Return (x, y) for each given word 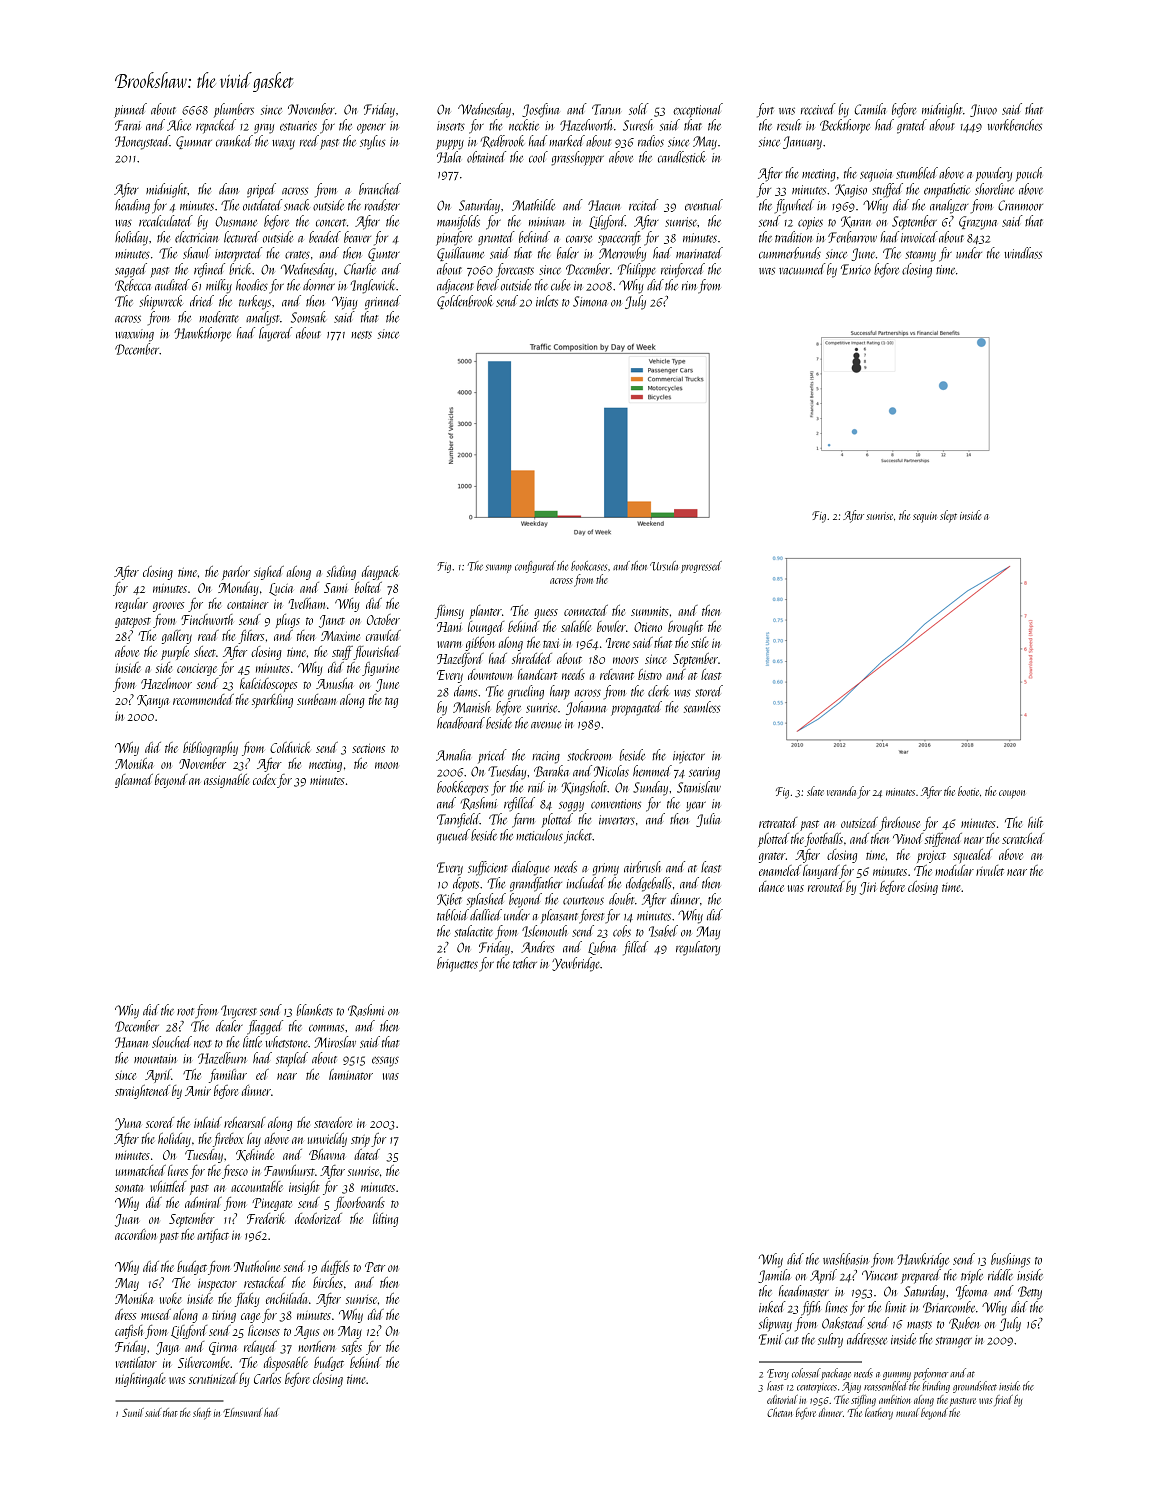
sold (639, 109)
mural (907, 1412)
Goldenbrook (465, 302)
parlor (236, 573)
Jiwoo (983, 110)
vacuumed (802, 269)
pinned (130, 110)
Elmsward (243, 1412)
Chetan (779, 1412)
